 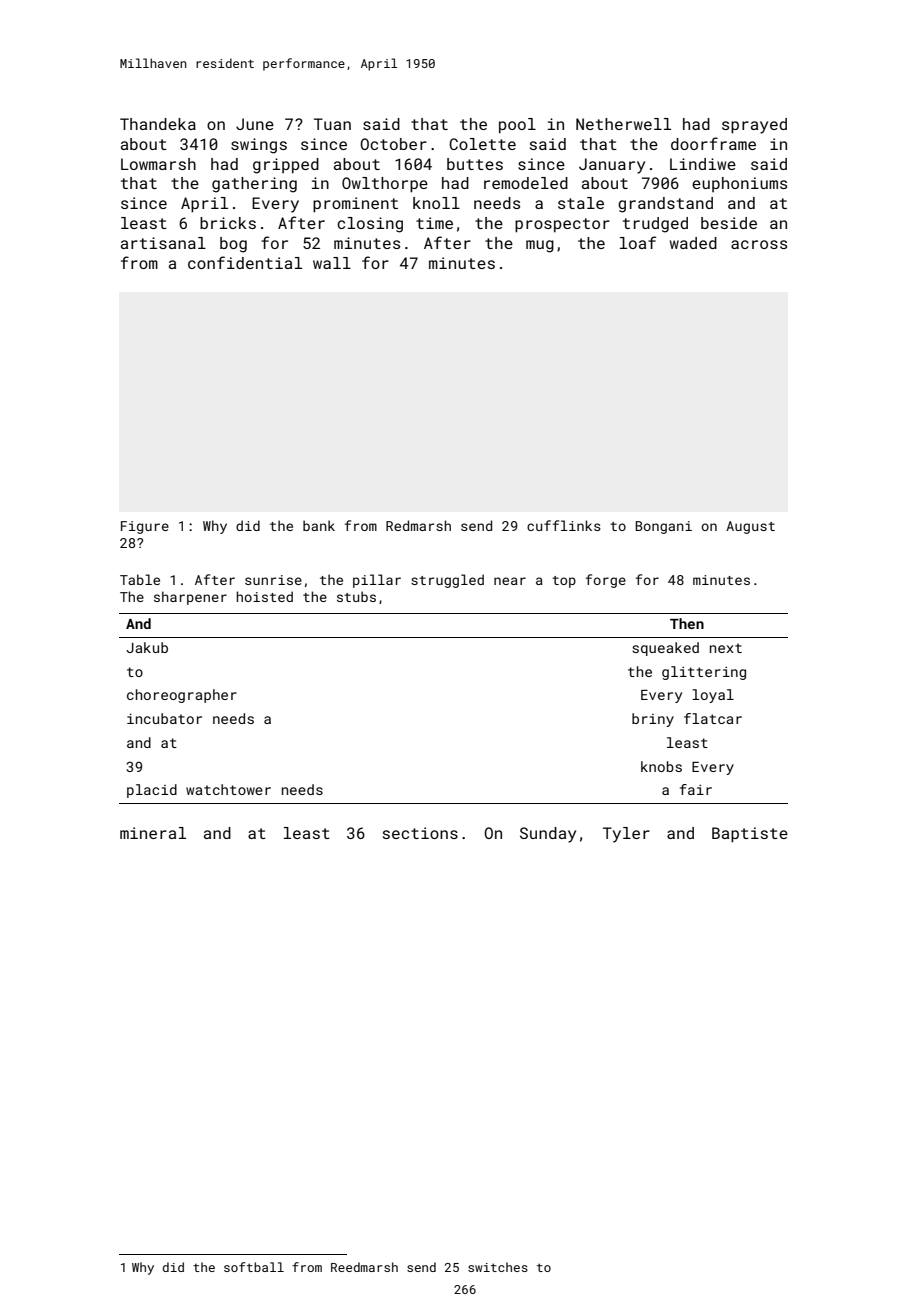 What do you see at coordinates (661, 766) in the screenshot?
I see `knobs` at bounding box center [661, 766].
